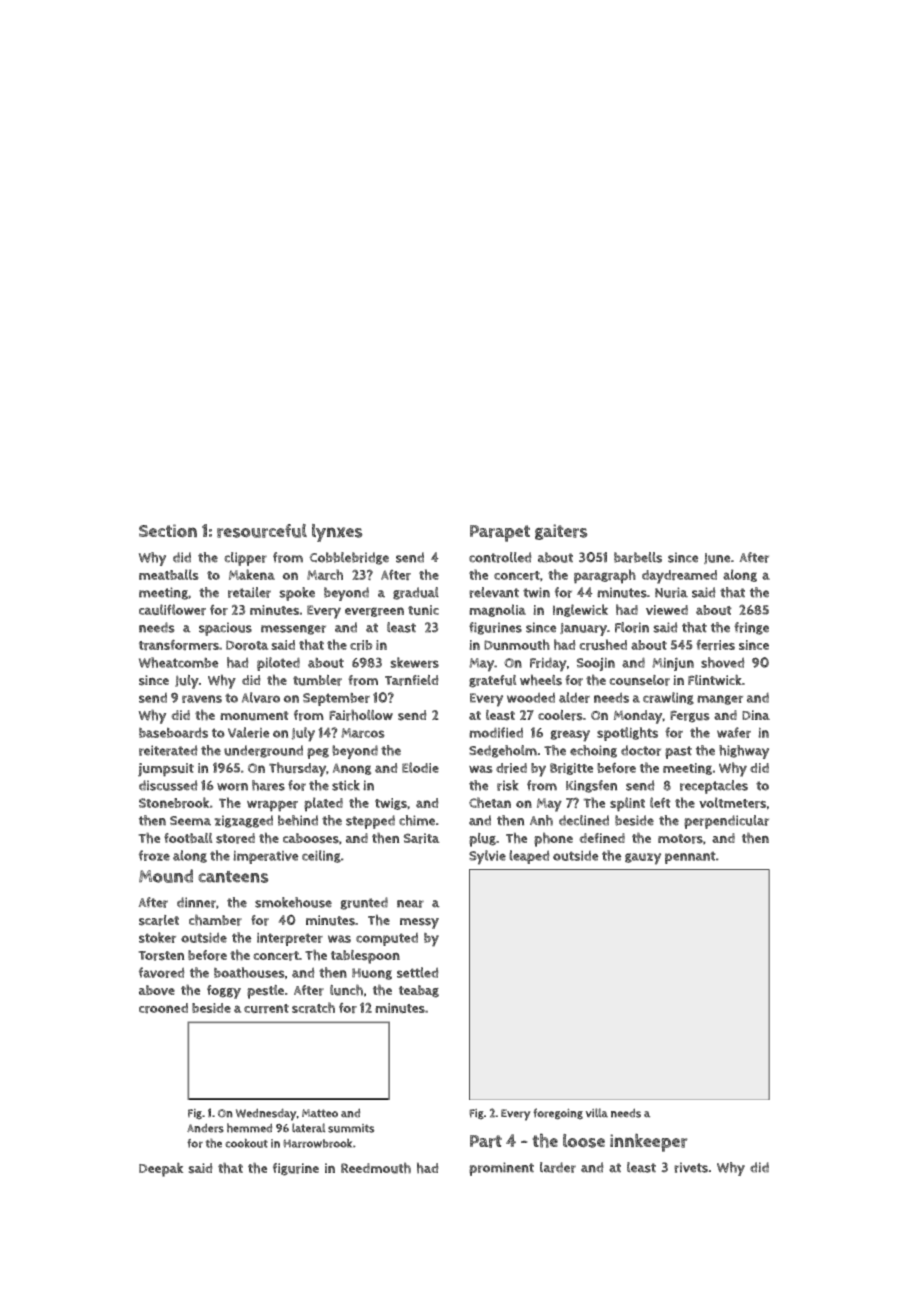 This image has width=908, height=1316. What do you see at coordinates (680, 839) in the image?
I see `motors` at bounding box center [680, 839].
